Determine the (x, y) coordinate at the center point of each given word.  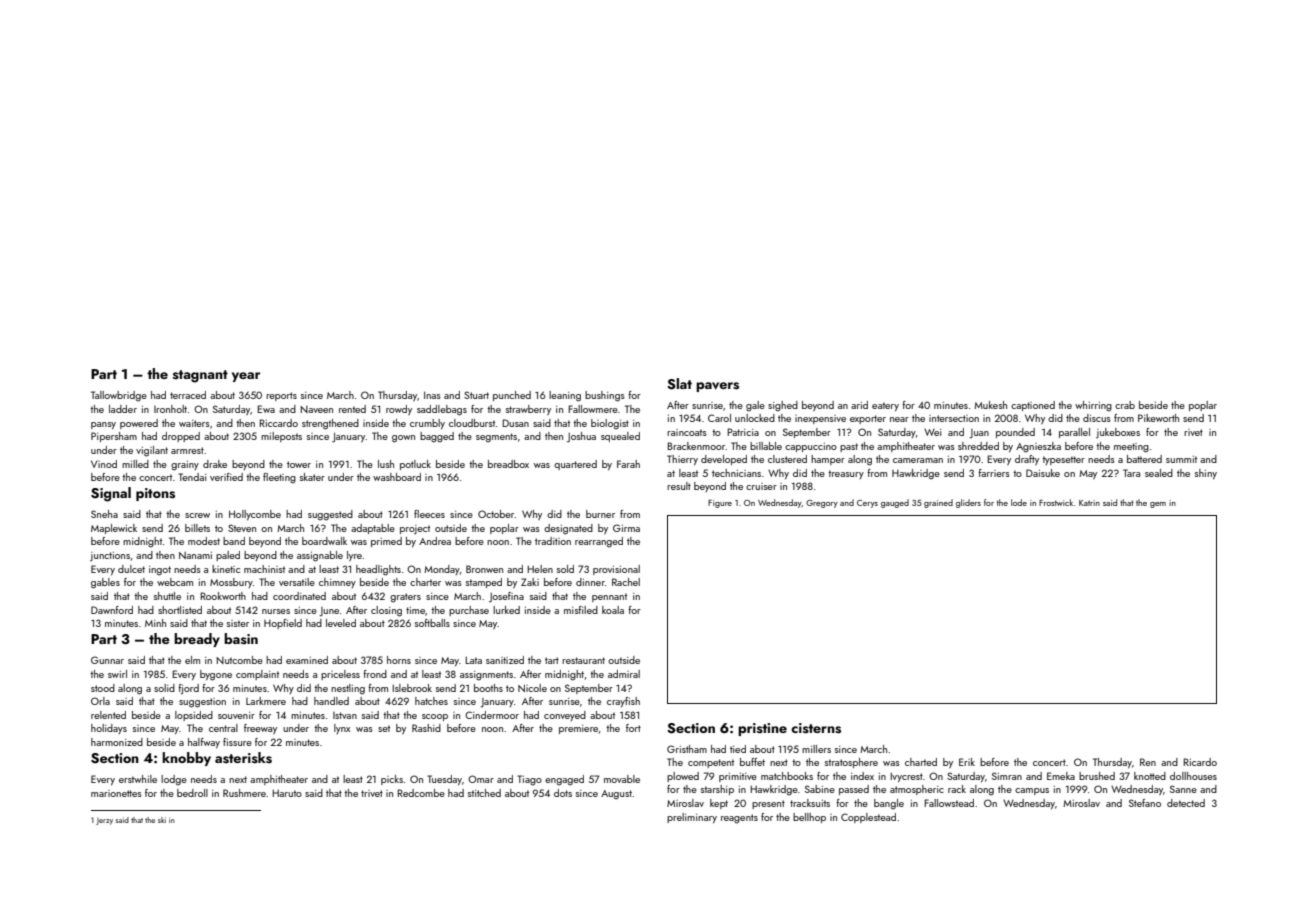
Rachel (626, 582)
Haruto (287, 793)
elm (192, 660)
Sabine (820, 789)
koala (613, 610)
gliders (968, 503)
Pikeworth (1158, 418)
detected (1186, 803)
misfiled (581, 610)
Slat (679, 384)
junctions (110, 556)
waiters (194, 423)
